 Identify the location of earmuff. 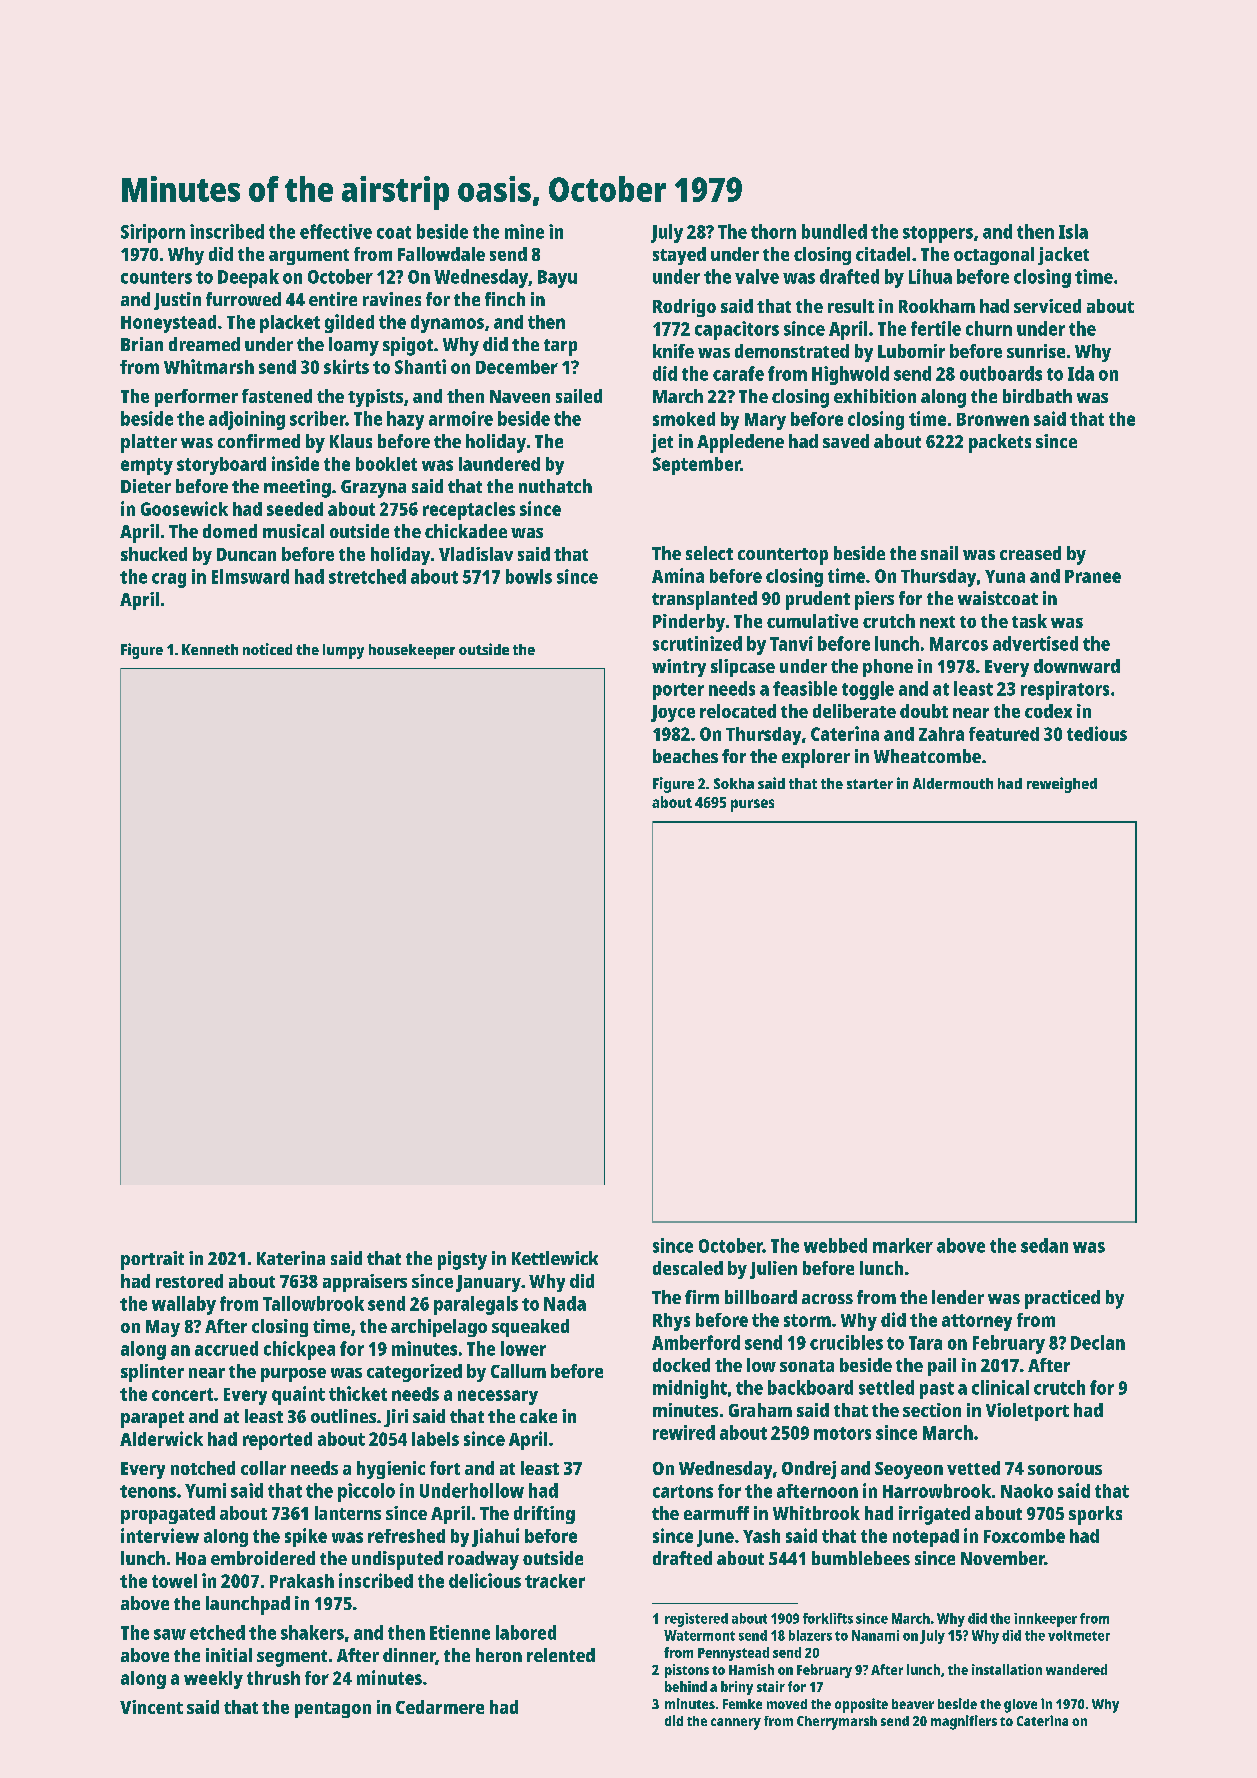
(716, 1513).
